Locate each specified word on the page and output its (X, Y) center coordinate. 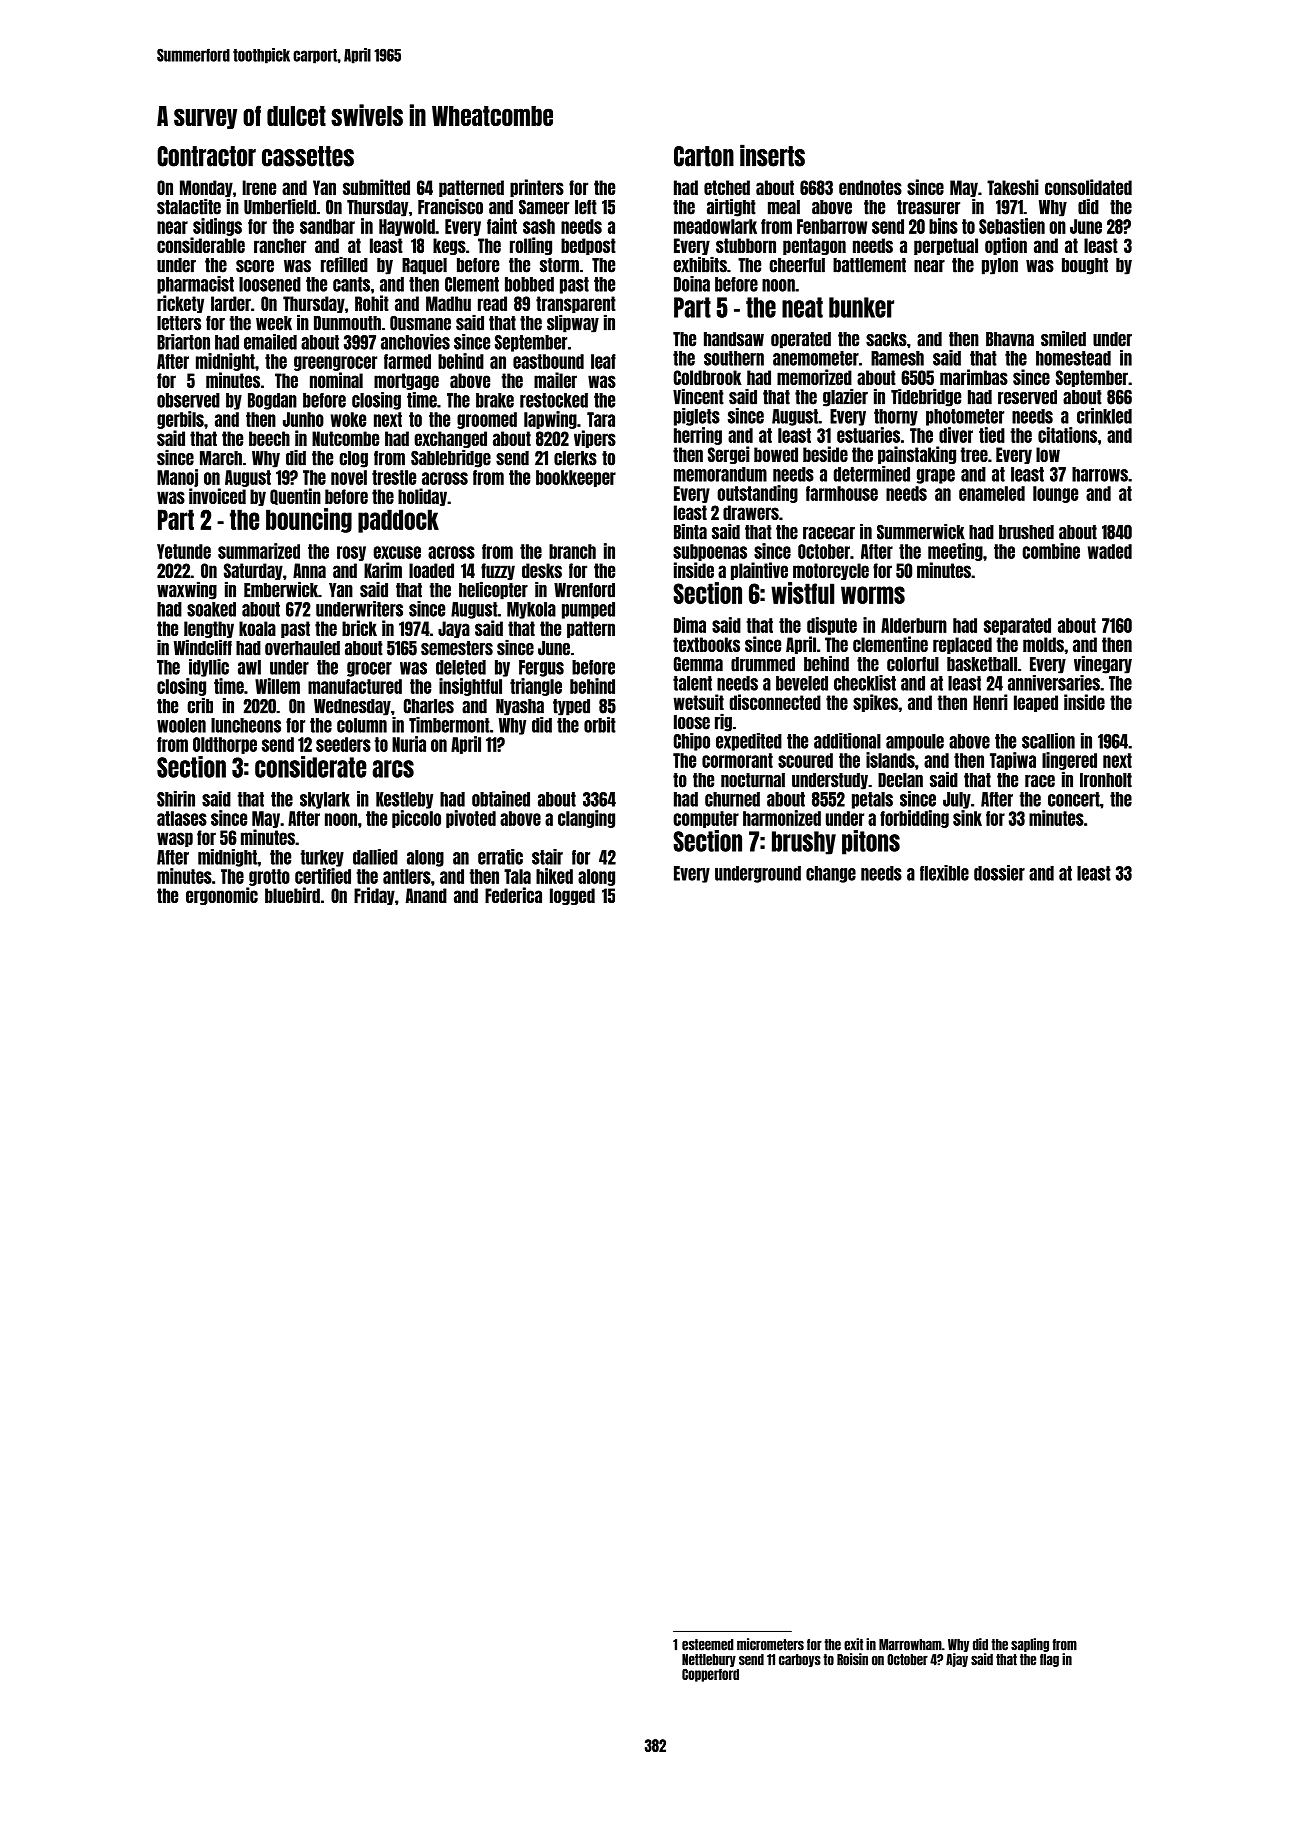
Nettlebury (709, 1660)
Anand (426, 895)
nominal (336, 380)
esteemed (708, 1645)
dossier (999, 873)
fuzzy (498, 571)
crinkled (1104, 416)
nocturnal (753, 780)
